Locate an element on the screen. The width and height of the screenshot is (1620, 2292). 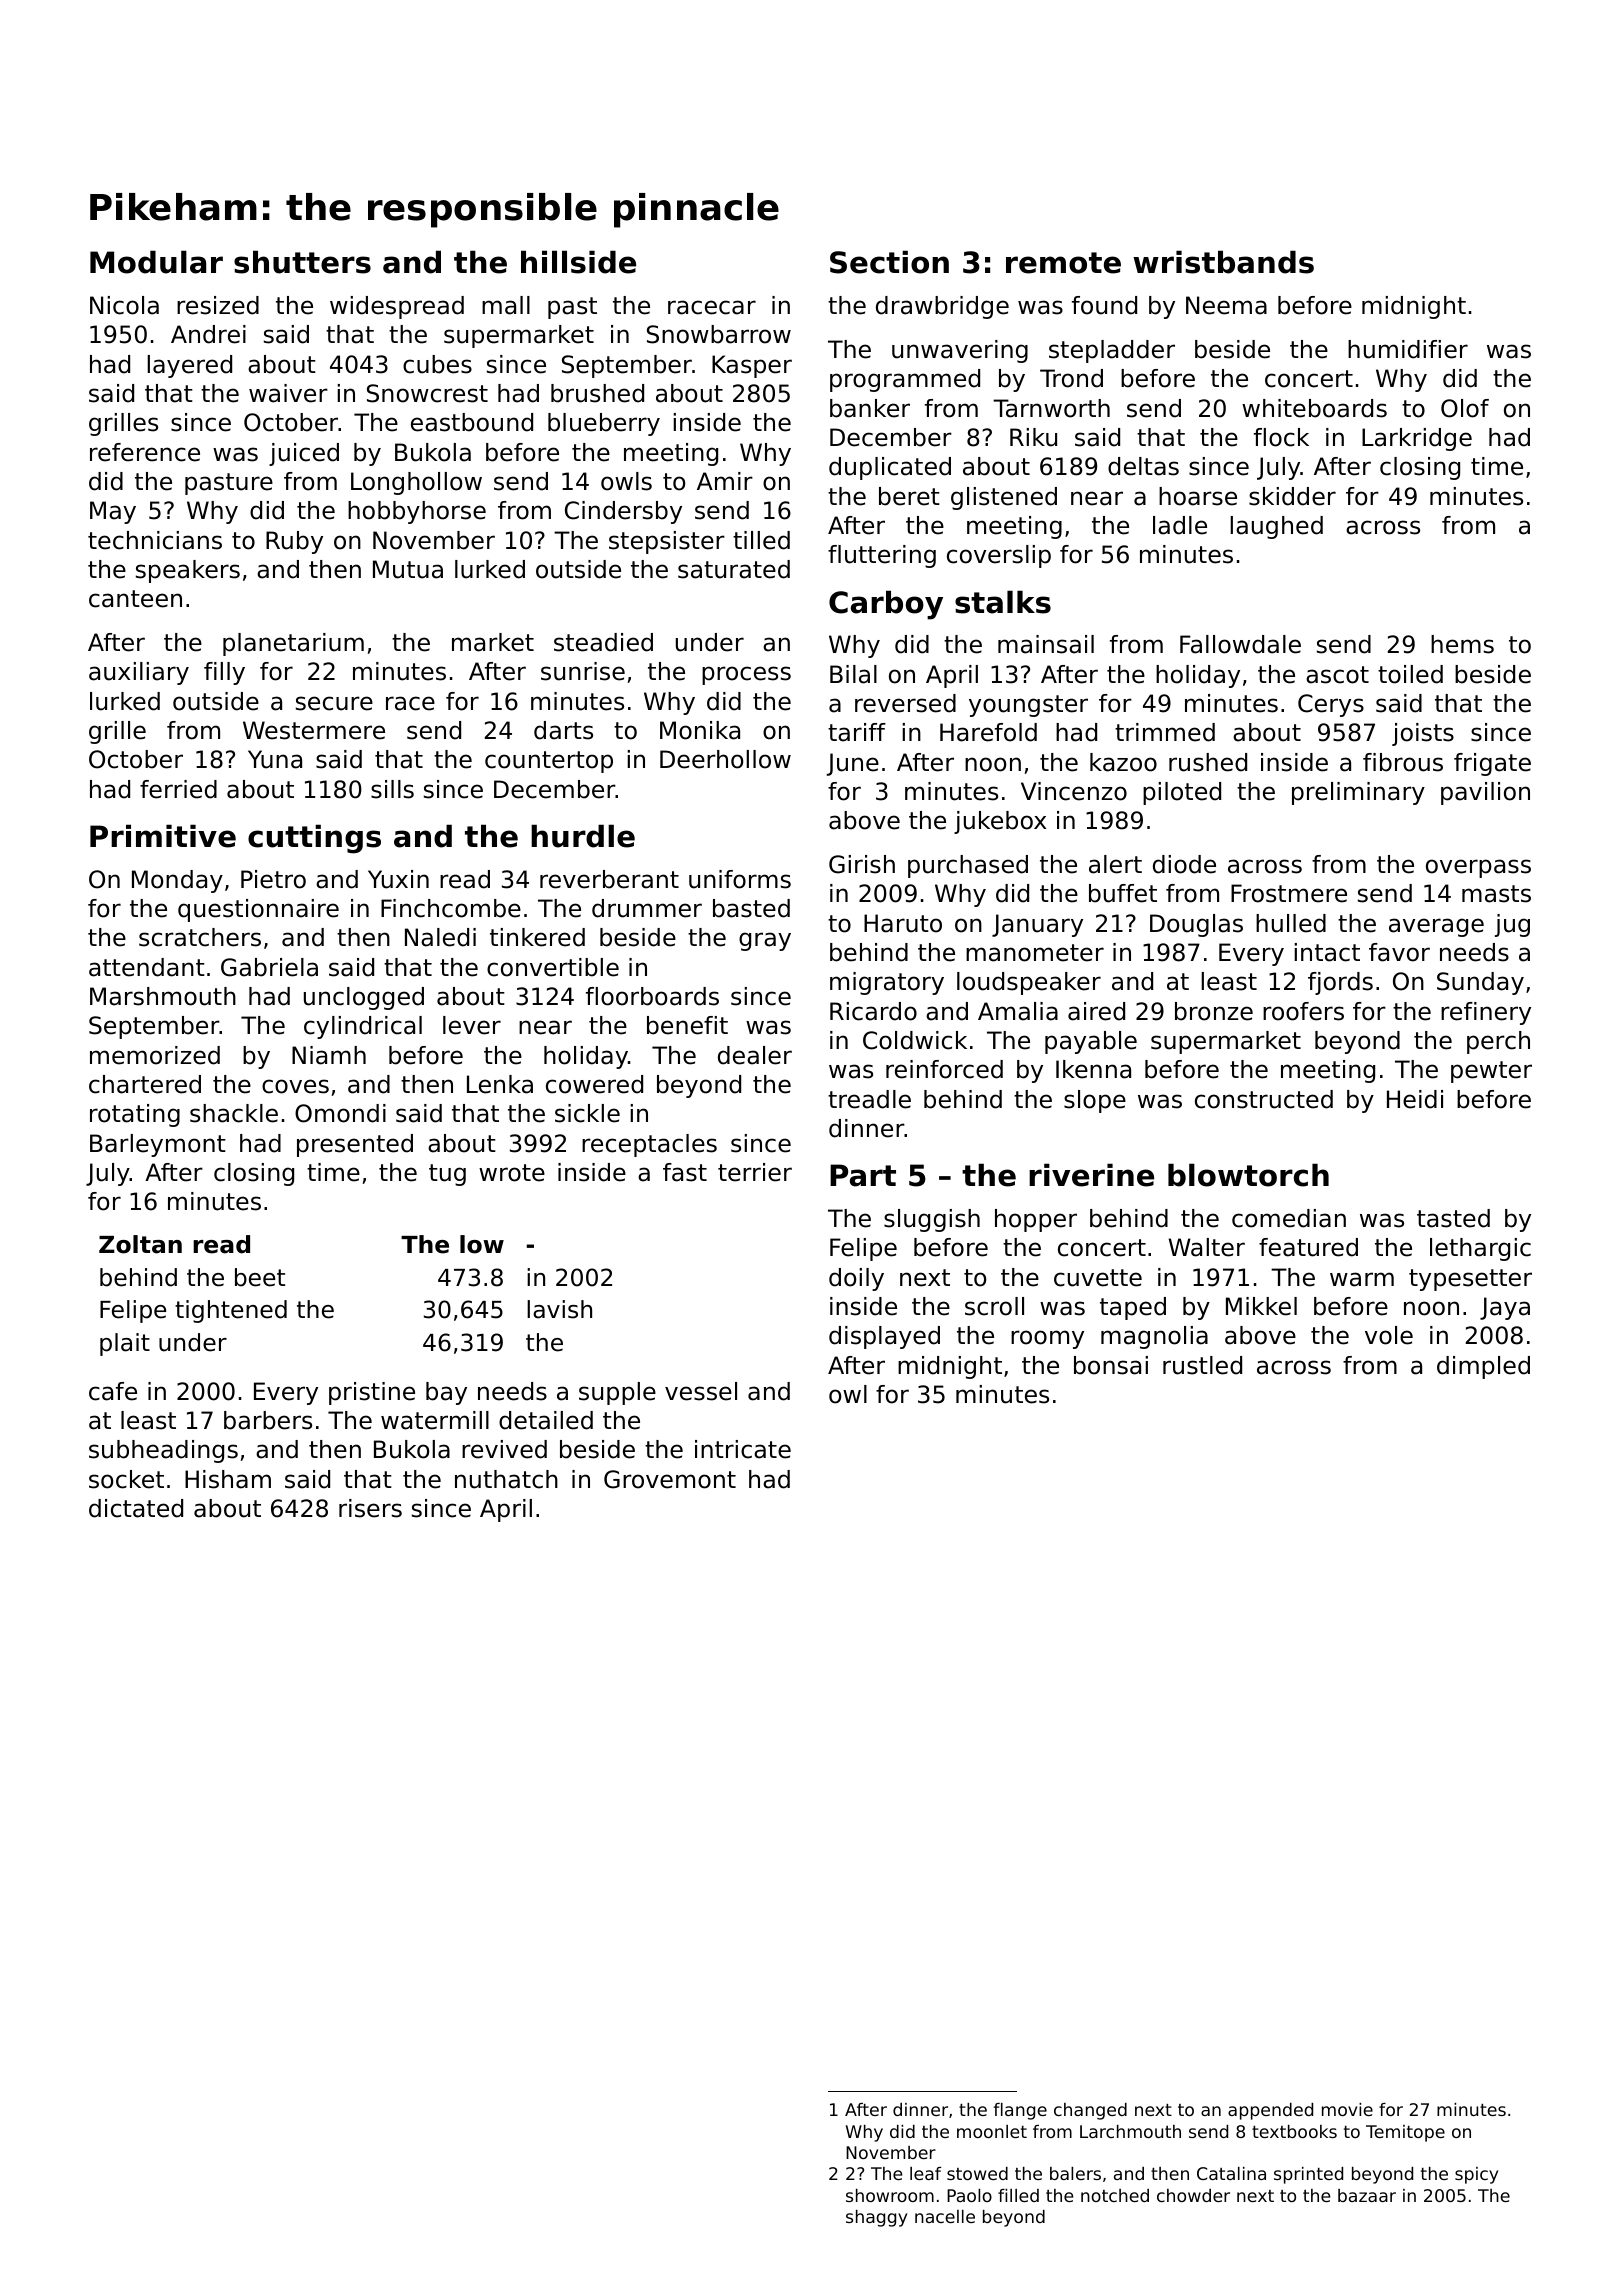
risers is located at coordinates (370, 1508).
